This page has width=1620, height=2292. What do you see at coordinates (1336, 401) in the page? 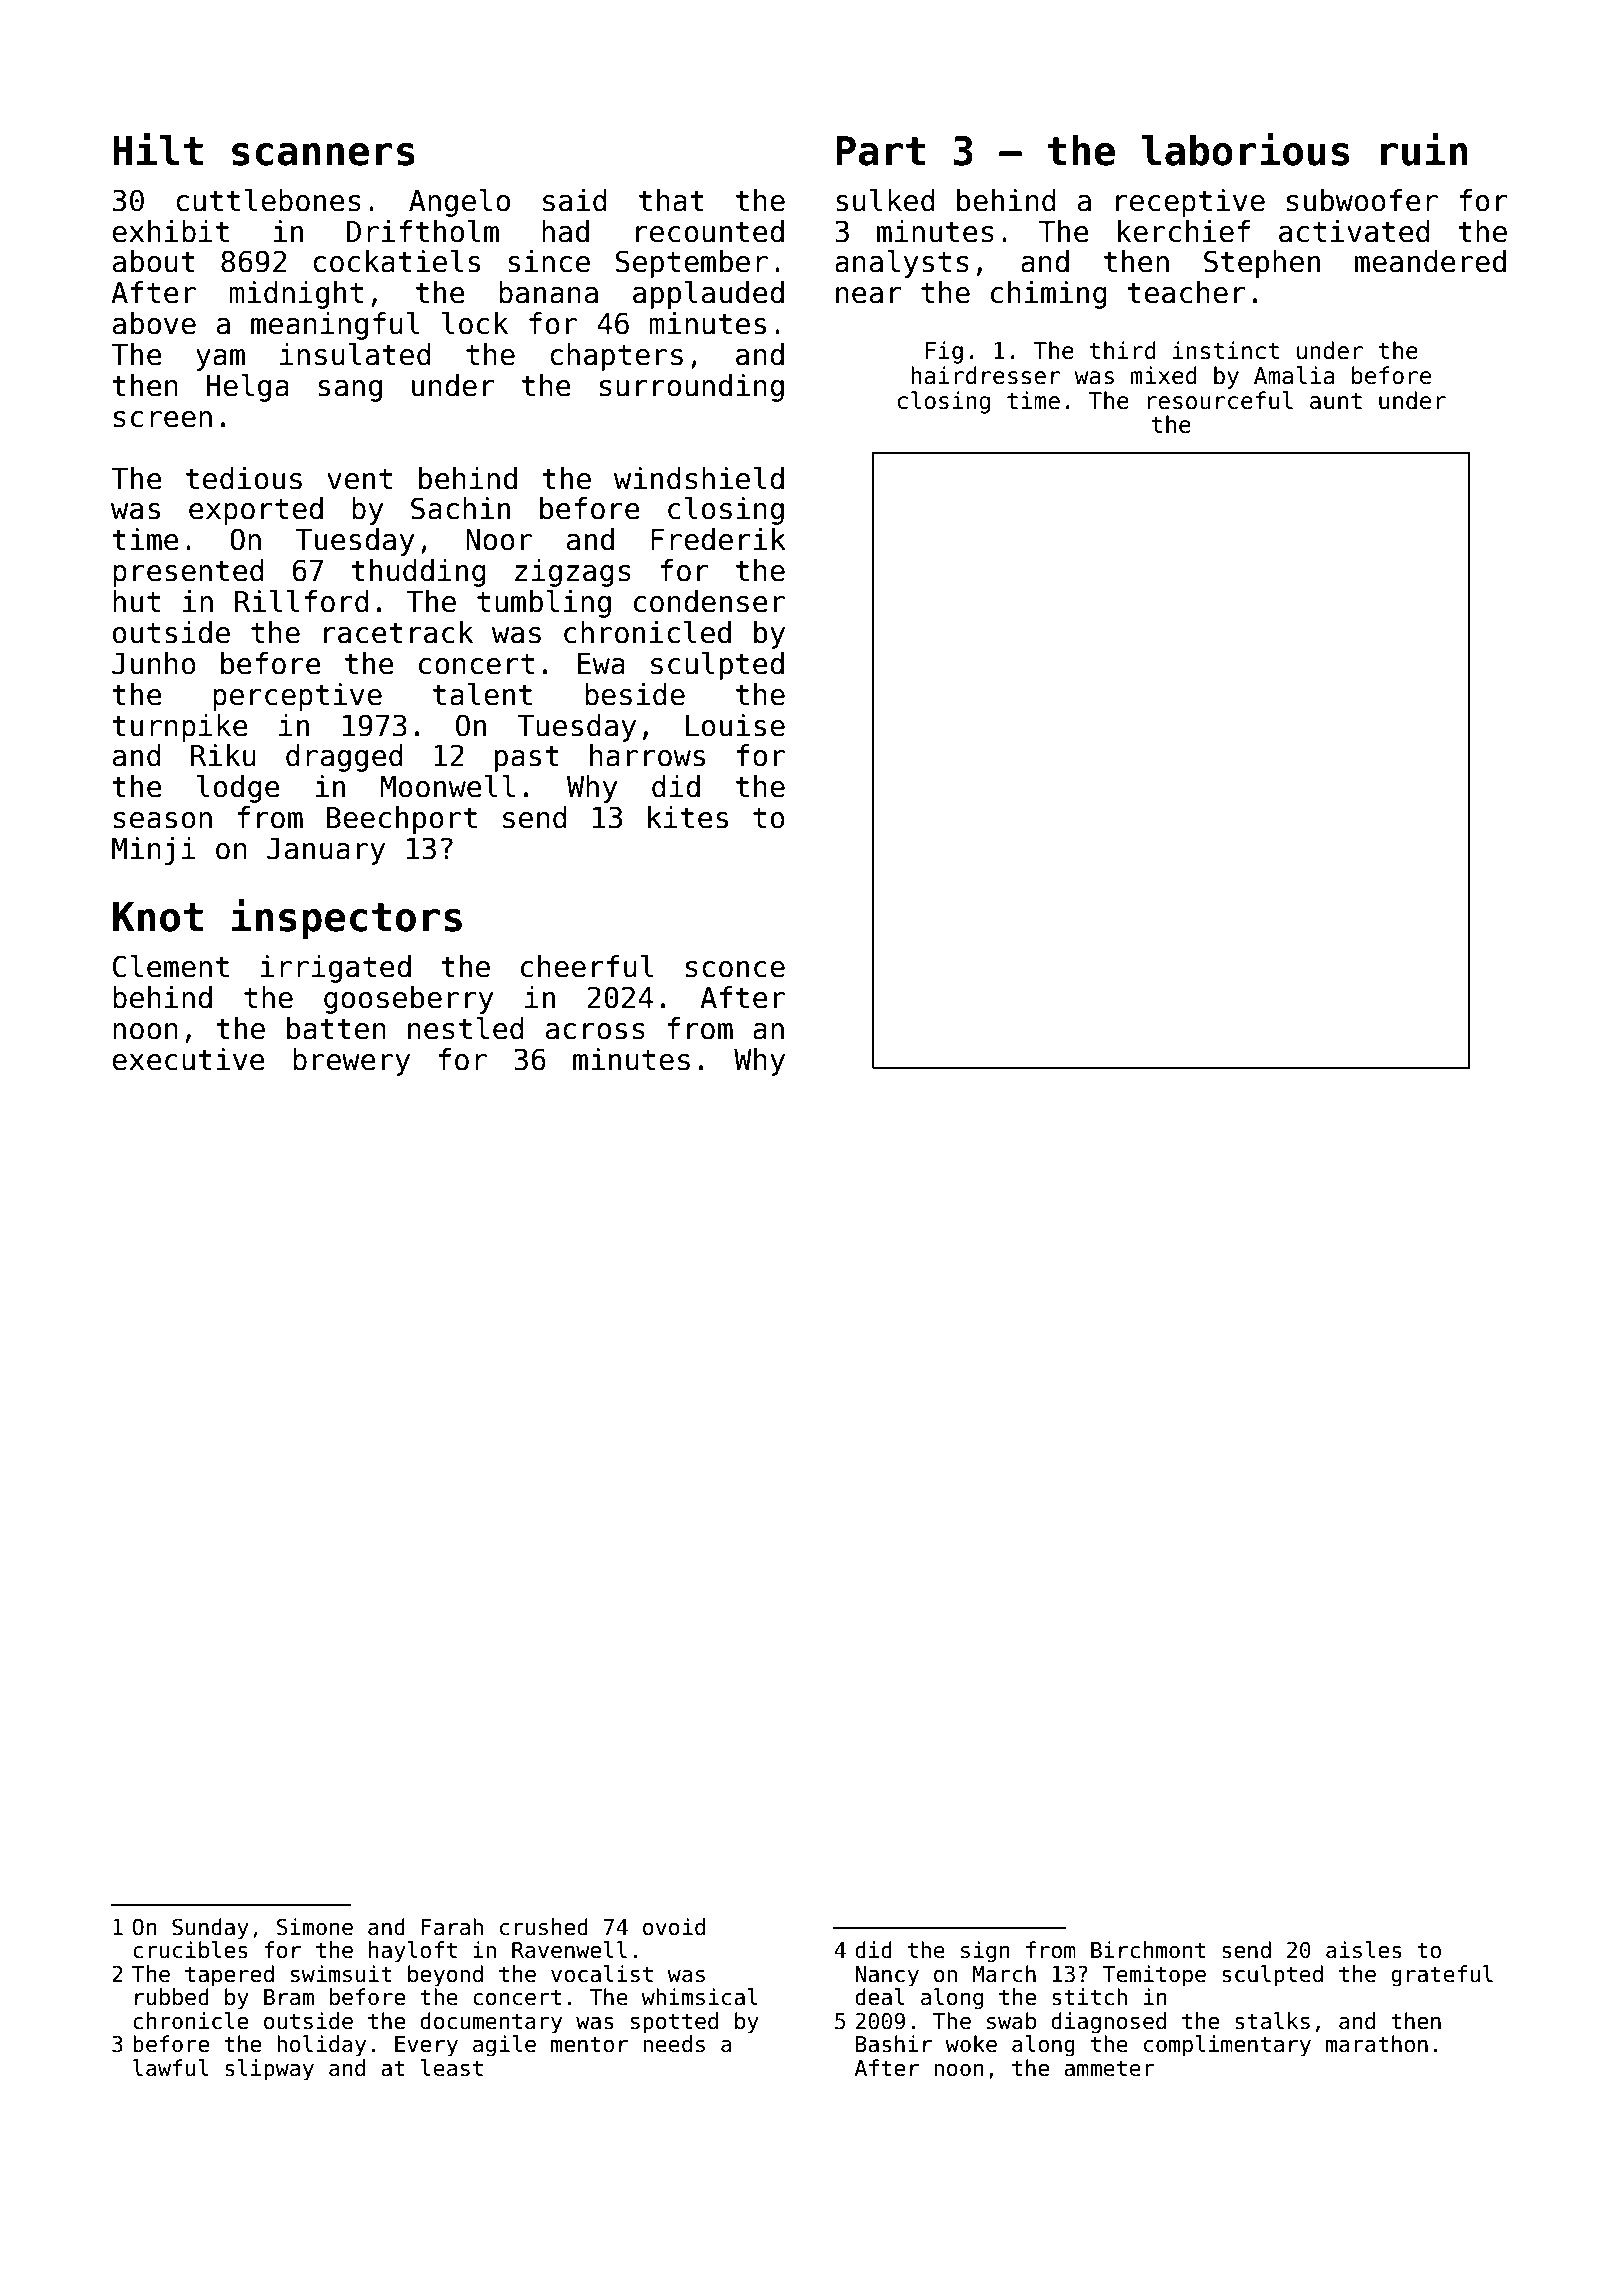
I see `aunt` at bounding box center [1336, 401].
